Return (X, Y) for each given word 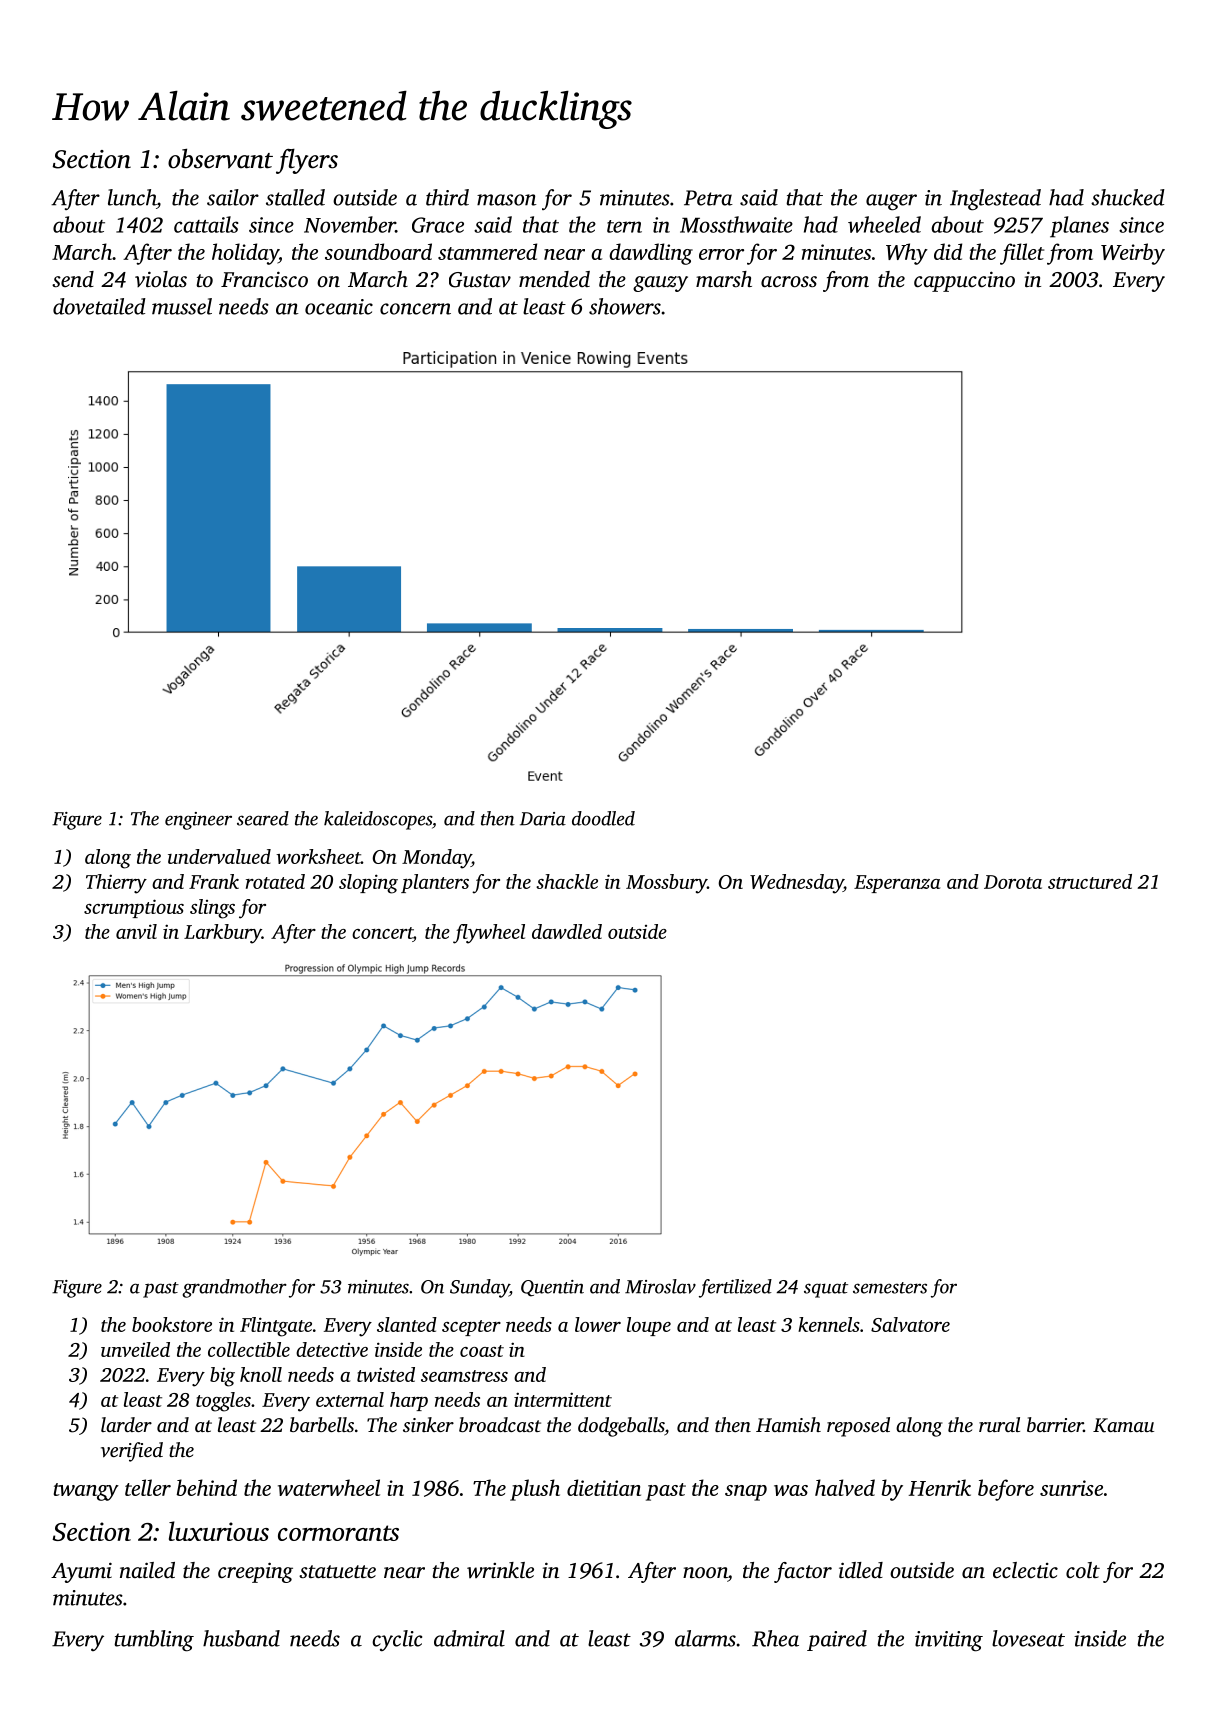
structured (1090, 881)
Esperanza (897, 884)
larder (126, 1424)
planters (435, 883)
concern (415, 309)
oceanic (339, 307)
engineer (198, 821)
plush (535, 1490)
